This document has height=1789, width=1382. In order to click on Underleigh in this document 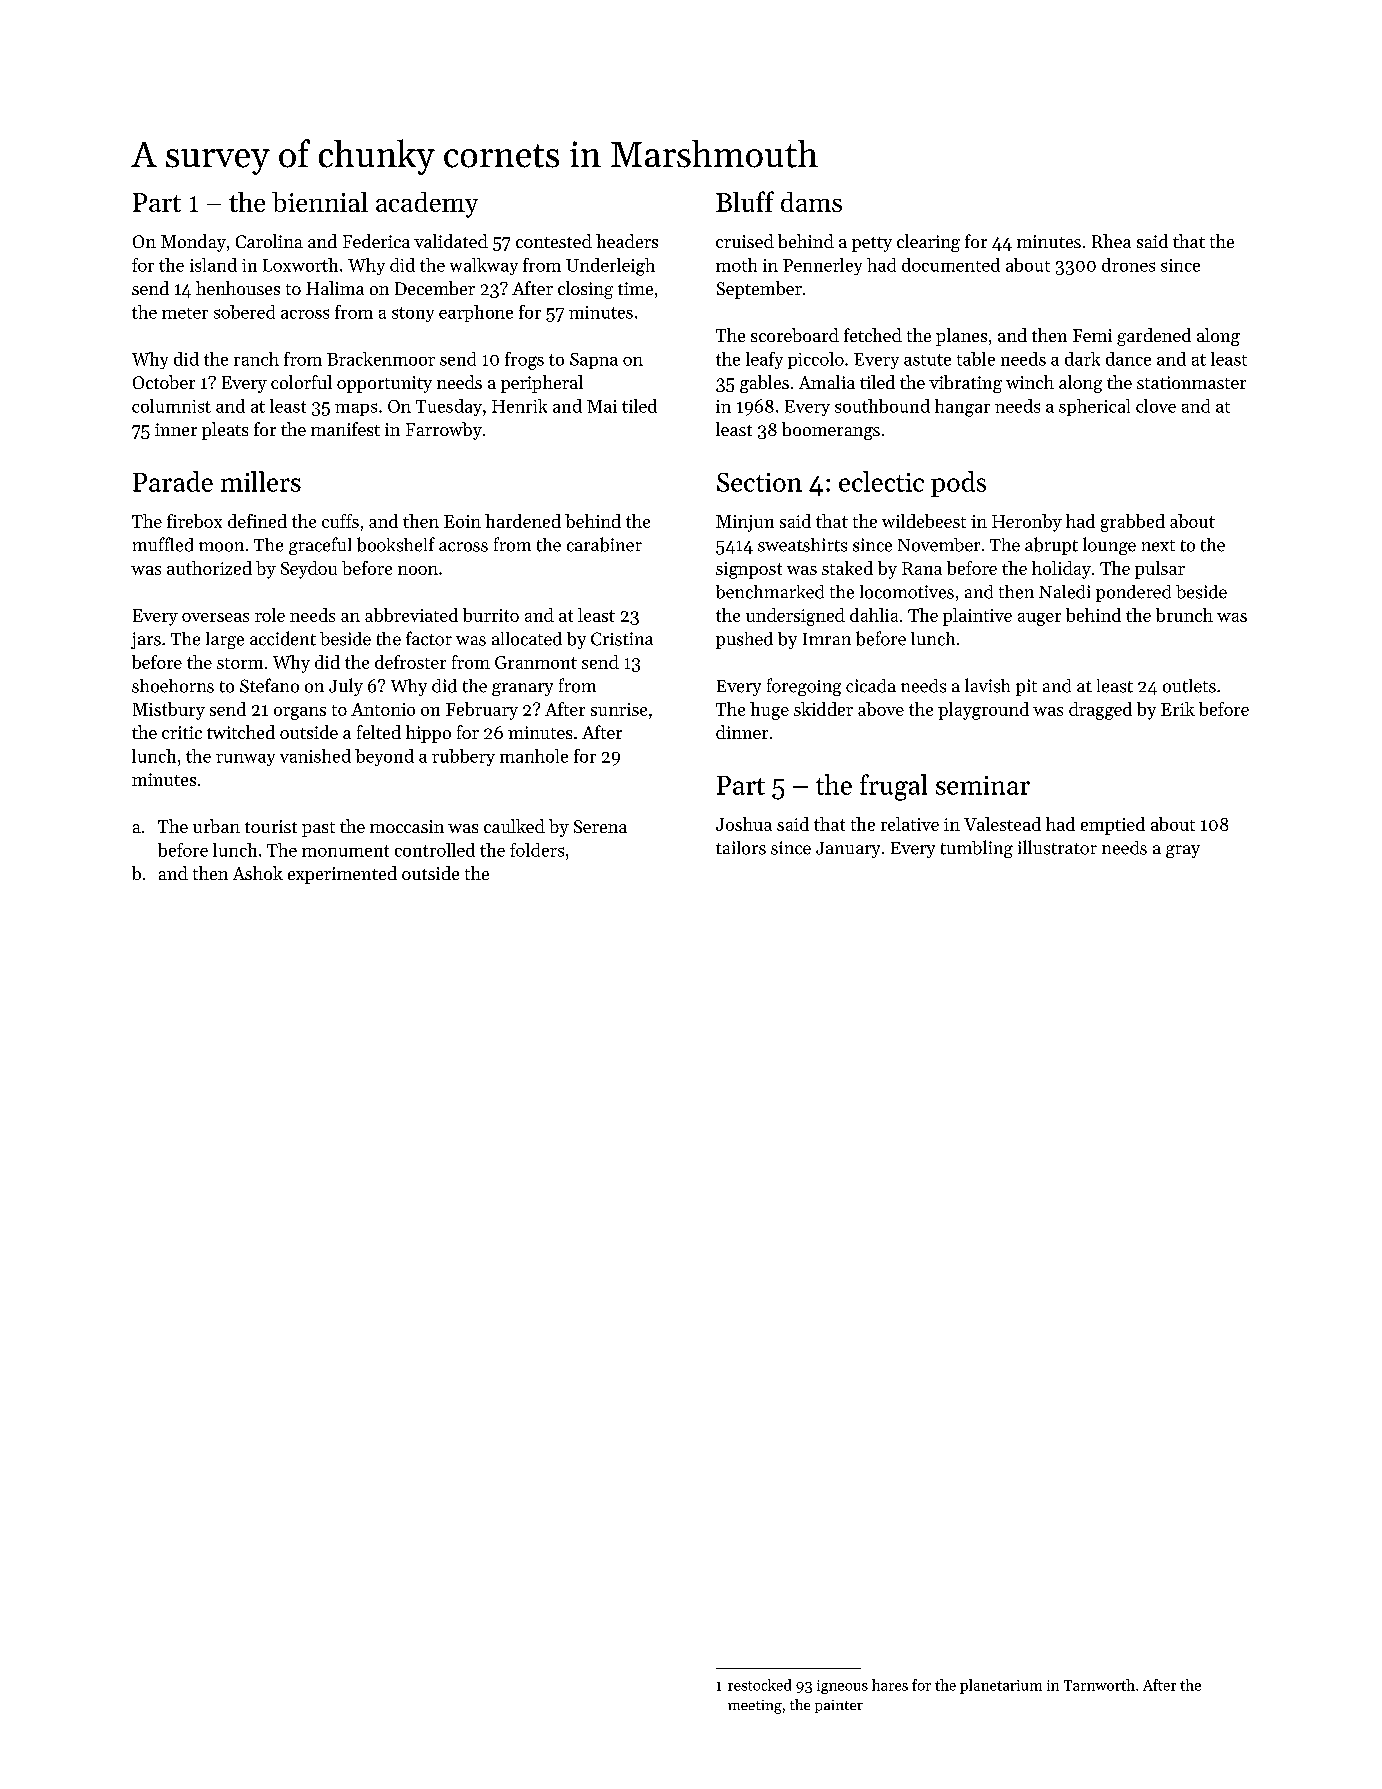, I will do `click(610, 267)`.
